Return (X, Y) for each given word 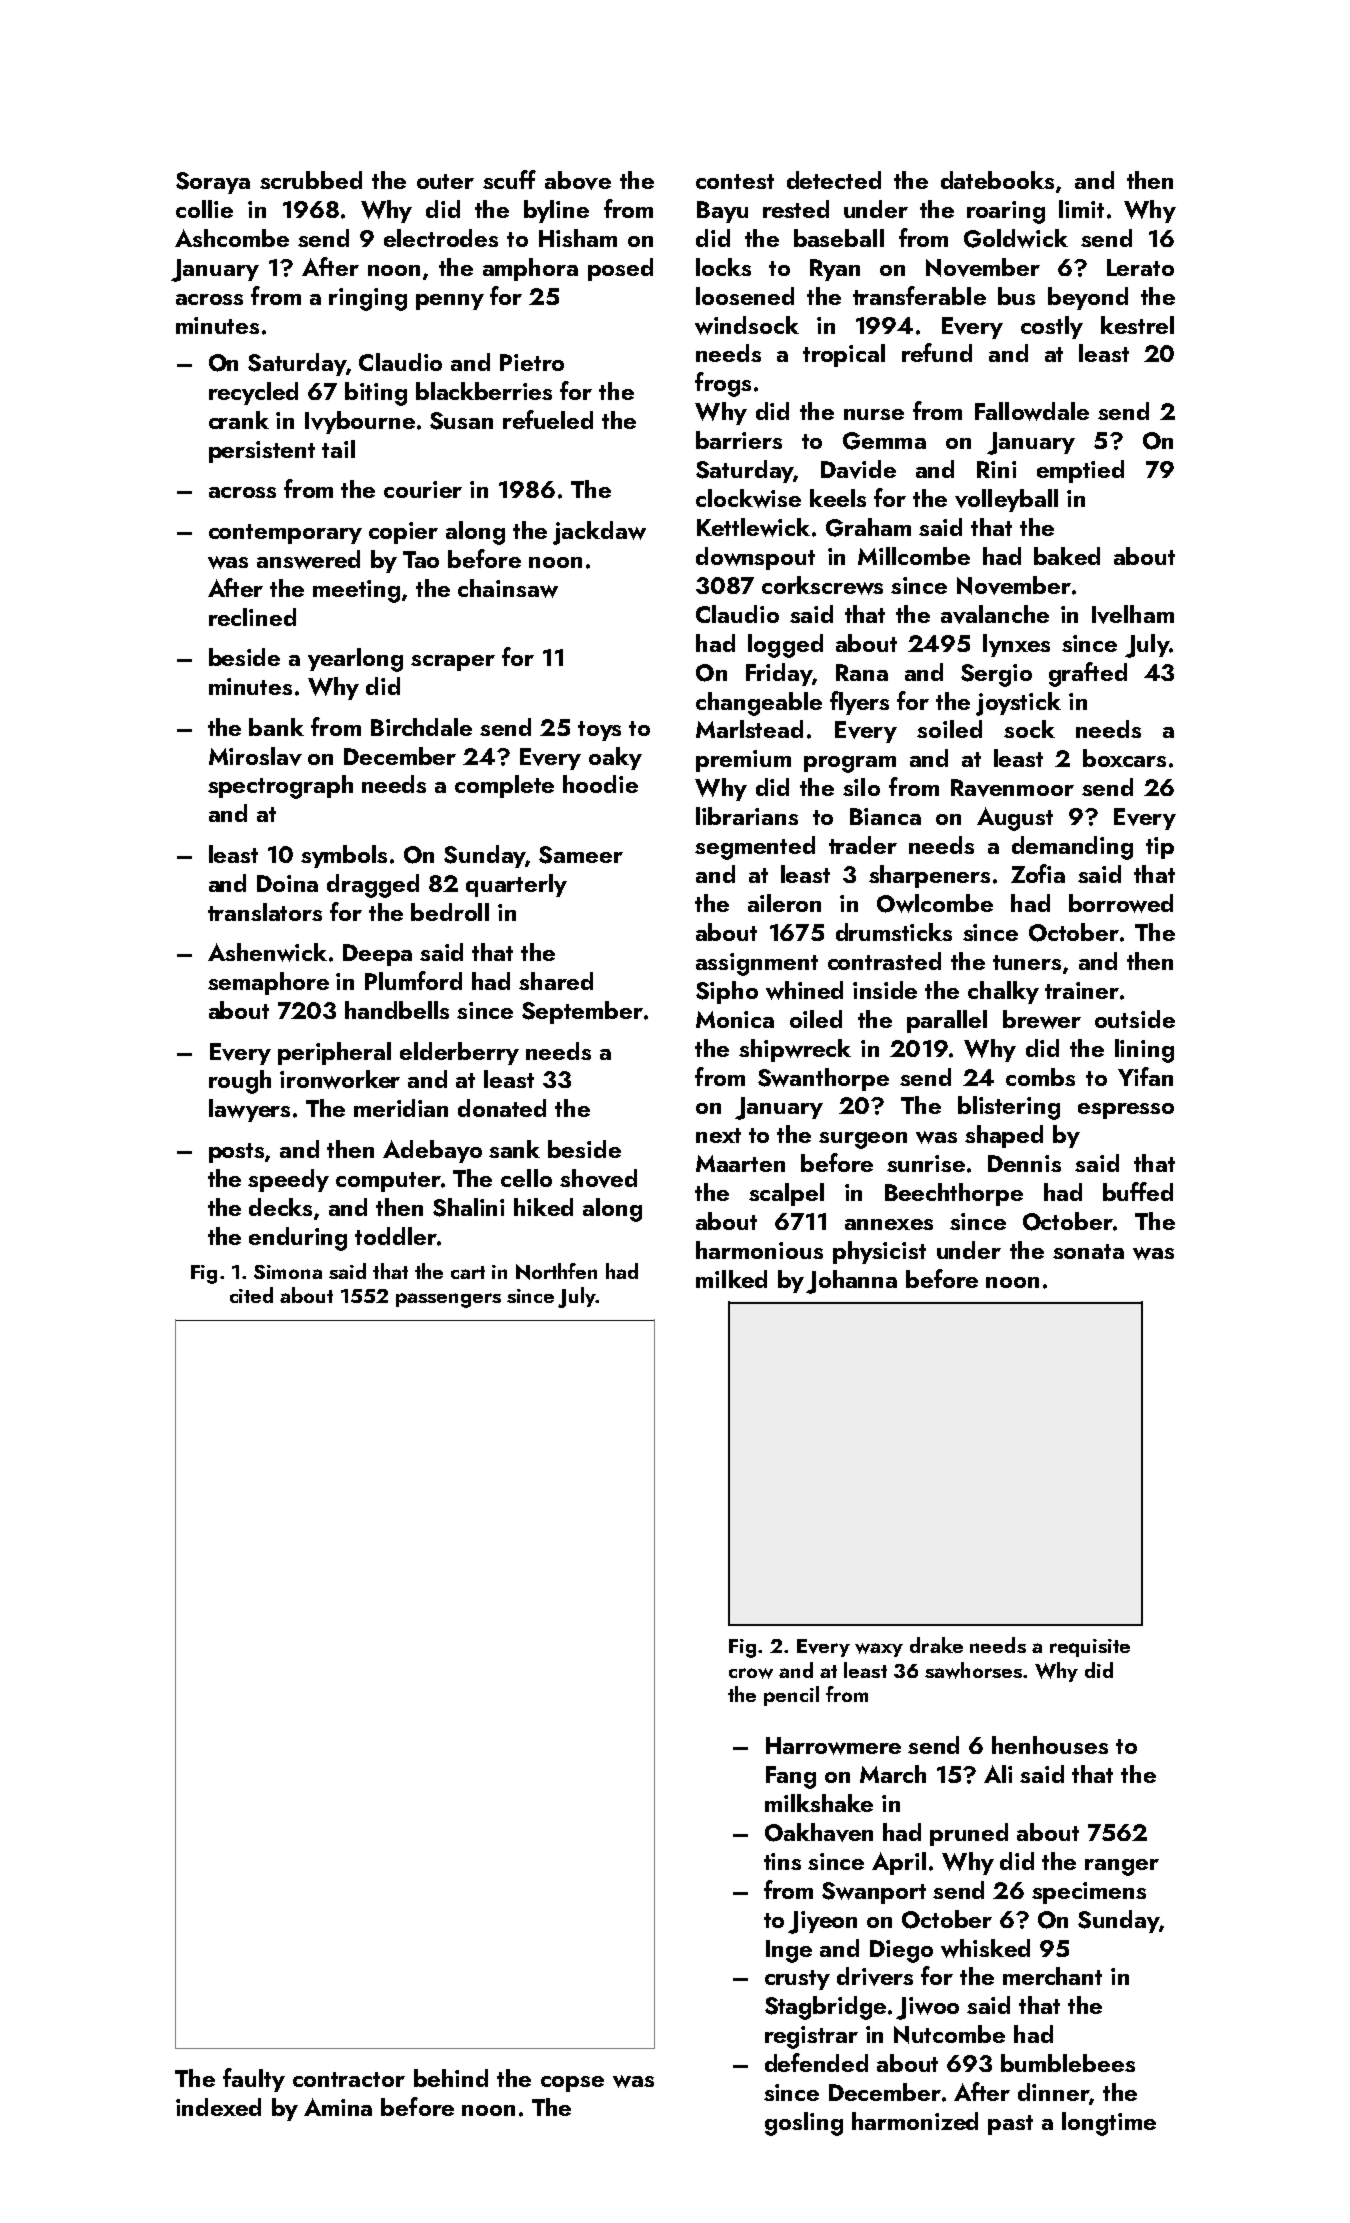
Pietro (532, 362)
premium (743, 761)
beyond (1088, 298)
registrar (811, 2037)
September (582, 1012)
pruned (969, 1834)
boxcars (1124, 758)
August (1015, 819)
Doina (287, 883)
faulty (254, 2080)
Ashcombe (232, 238)
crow (751, 1673)
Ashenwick (267, 952)
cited (251, 1295)
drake (936, 1645)
